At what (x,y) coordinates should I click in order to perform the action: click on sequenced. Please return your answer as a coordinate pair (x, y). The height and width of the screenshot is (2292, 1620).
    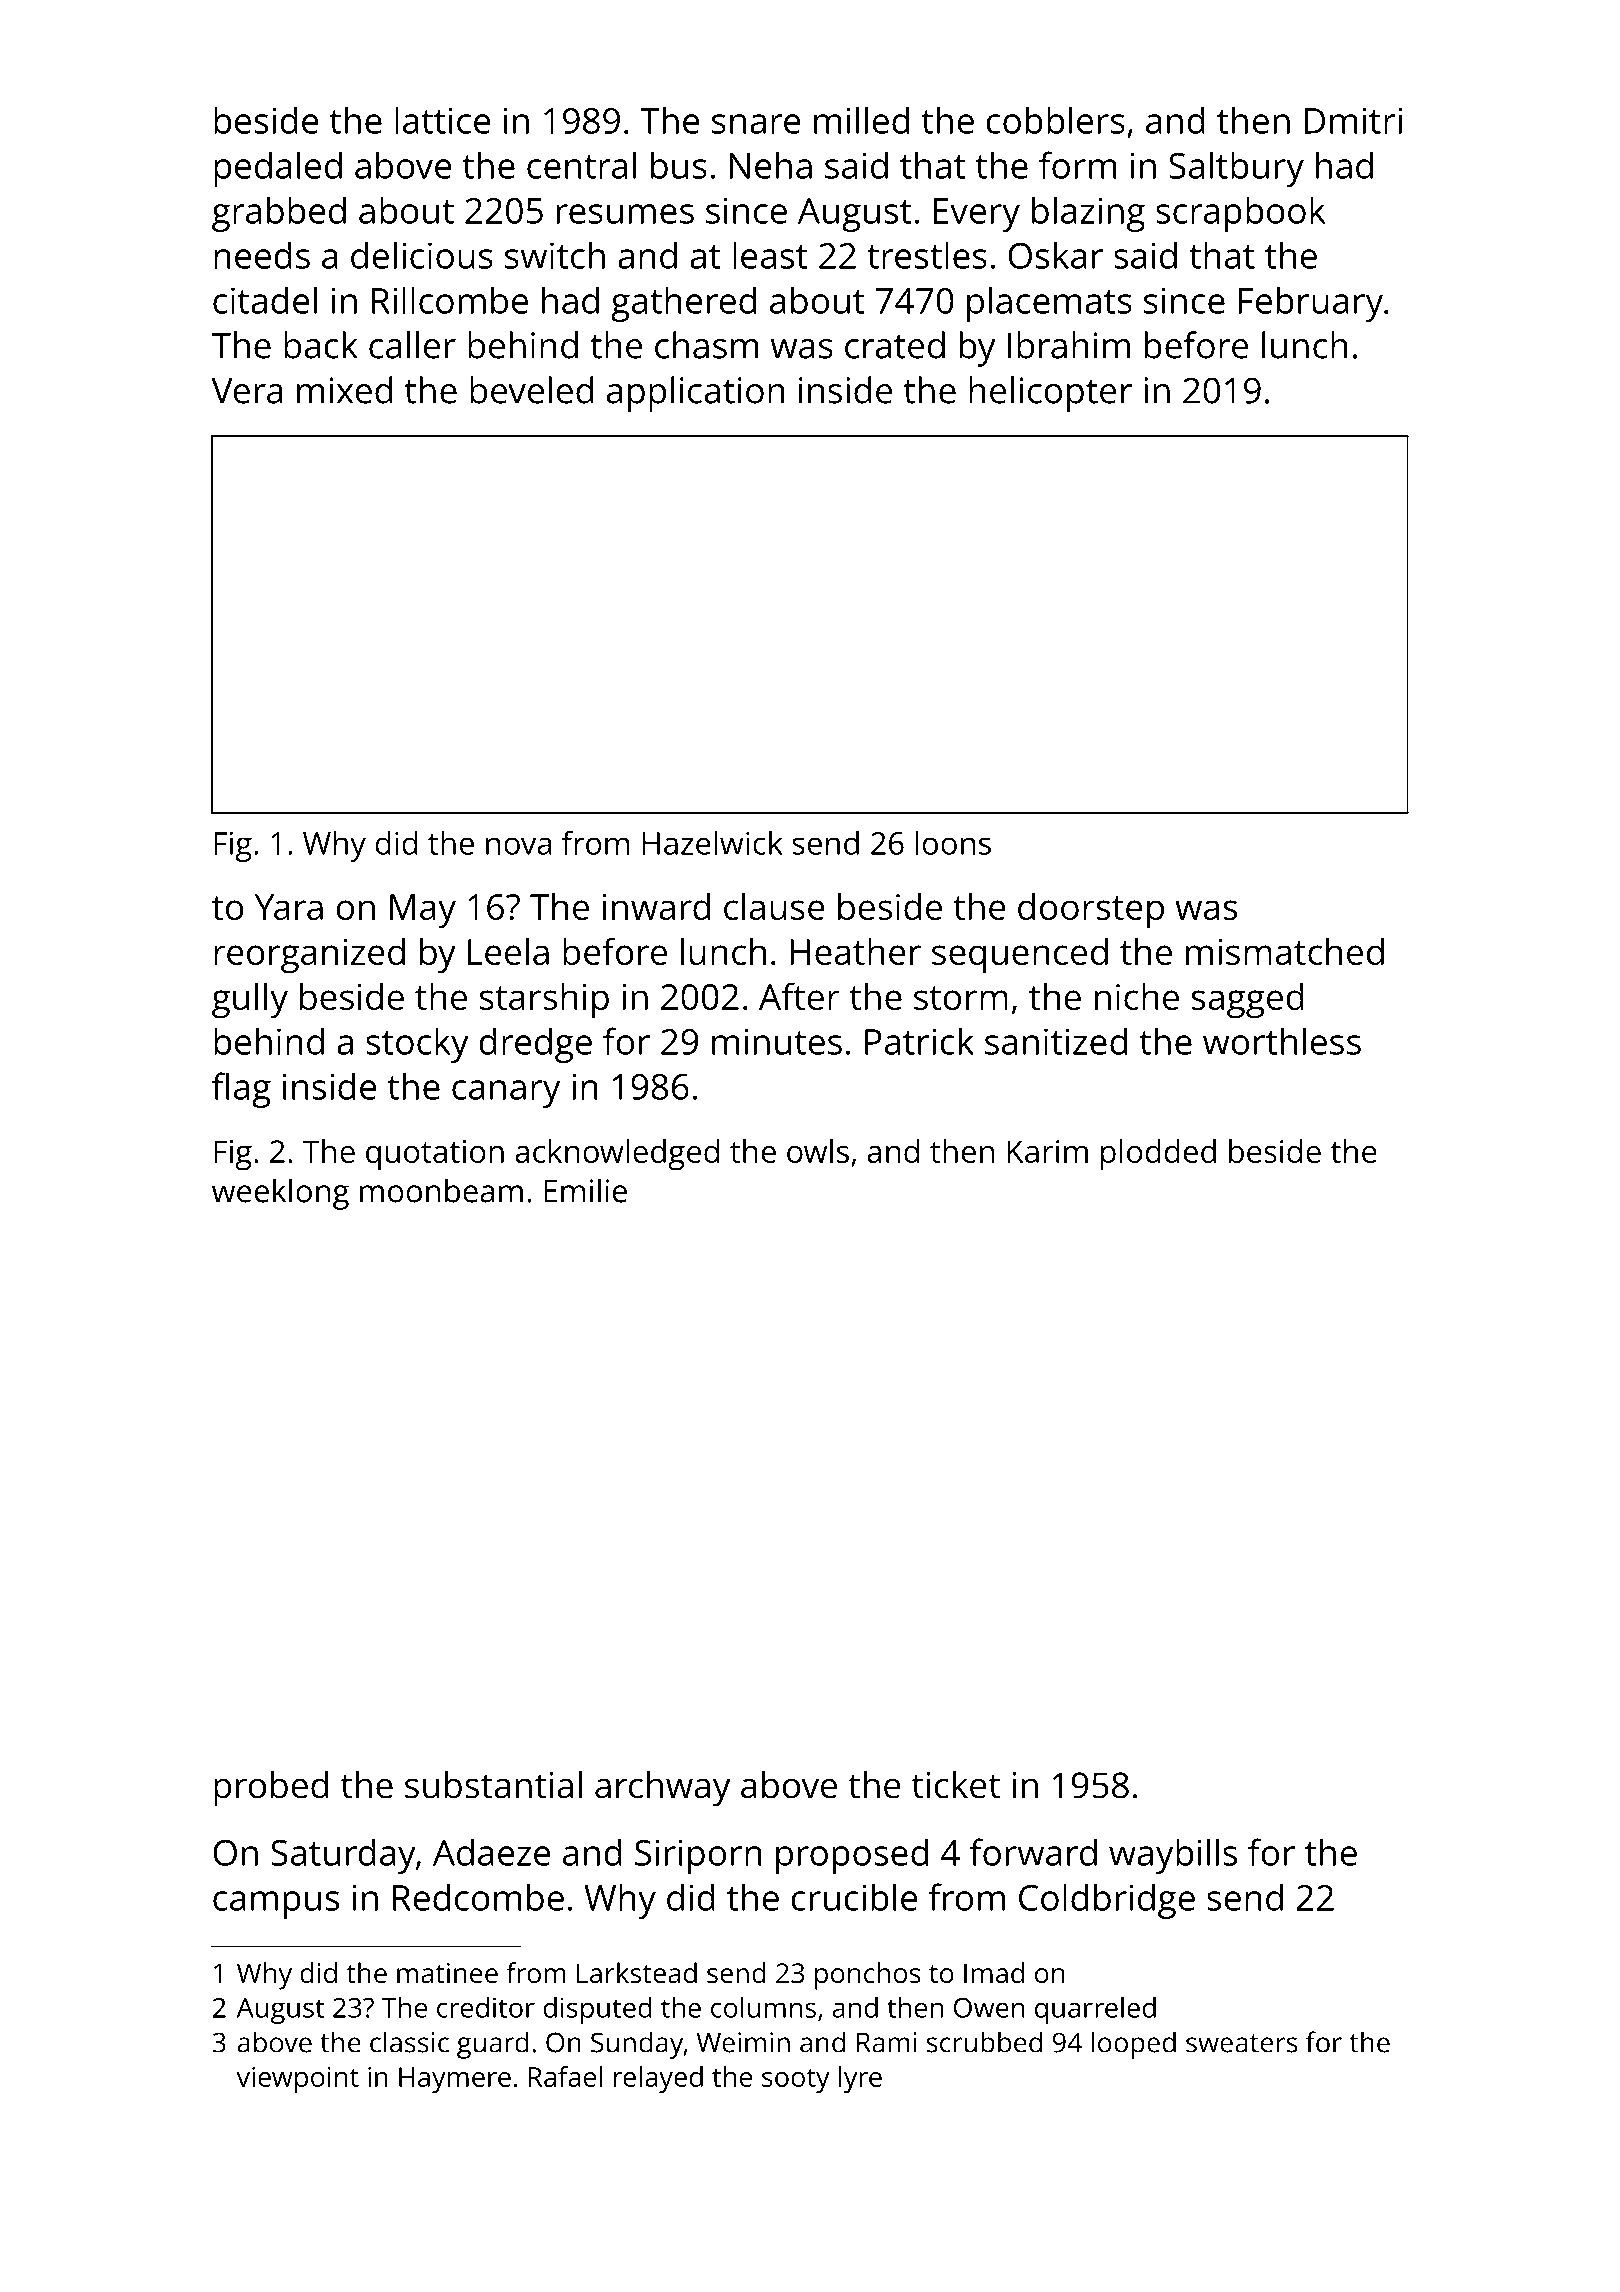
    Looking at the image, I should click on (1020, 955).
